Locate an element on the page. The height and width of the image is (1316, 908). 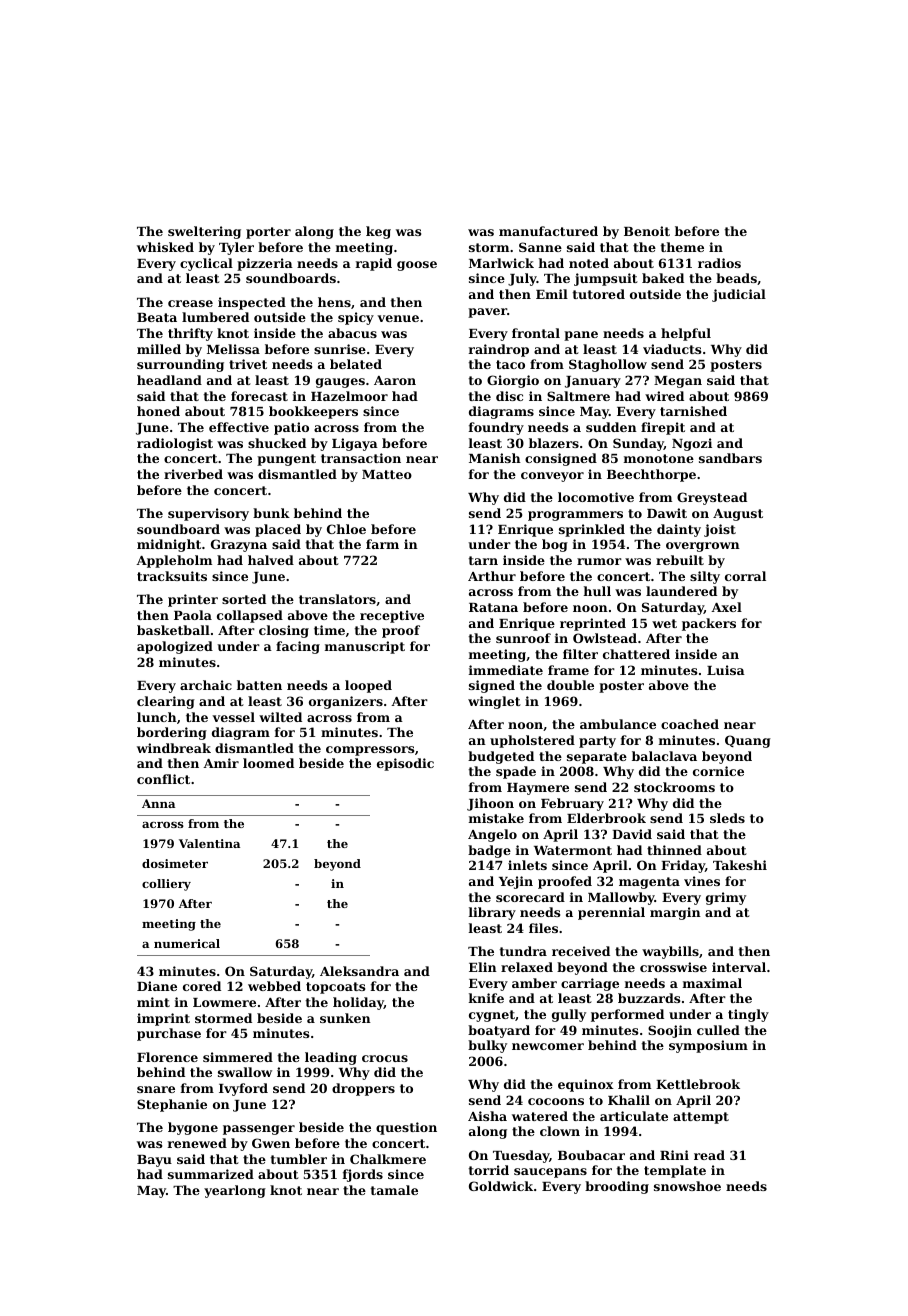
riverbed is located at coordinates (193, 474).
